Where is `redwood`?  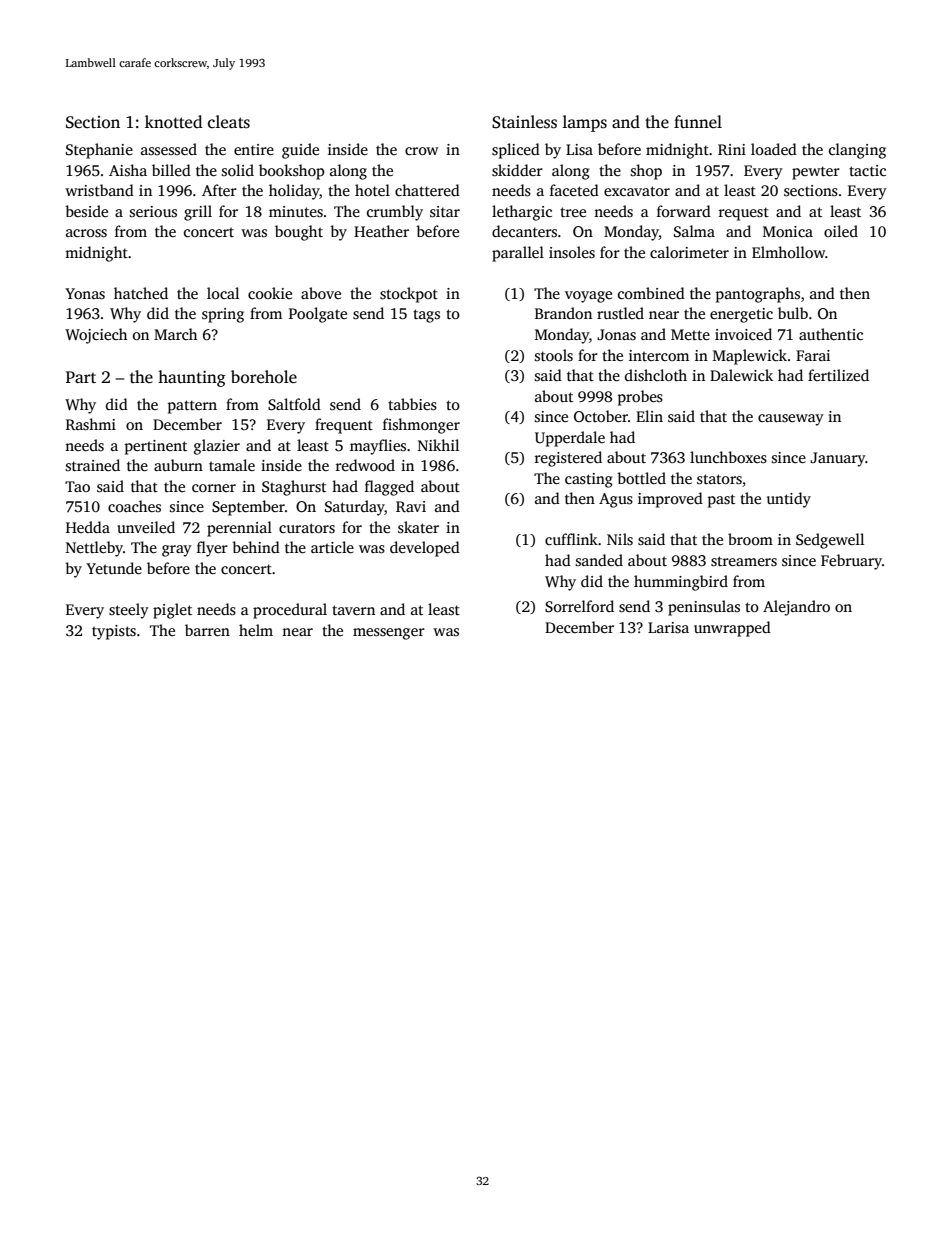 redwood is located at coordinates (365, 465).
